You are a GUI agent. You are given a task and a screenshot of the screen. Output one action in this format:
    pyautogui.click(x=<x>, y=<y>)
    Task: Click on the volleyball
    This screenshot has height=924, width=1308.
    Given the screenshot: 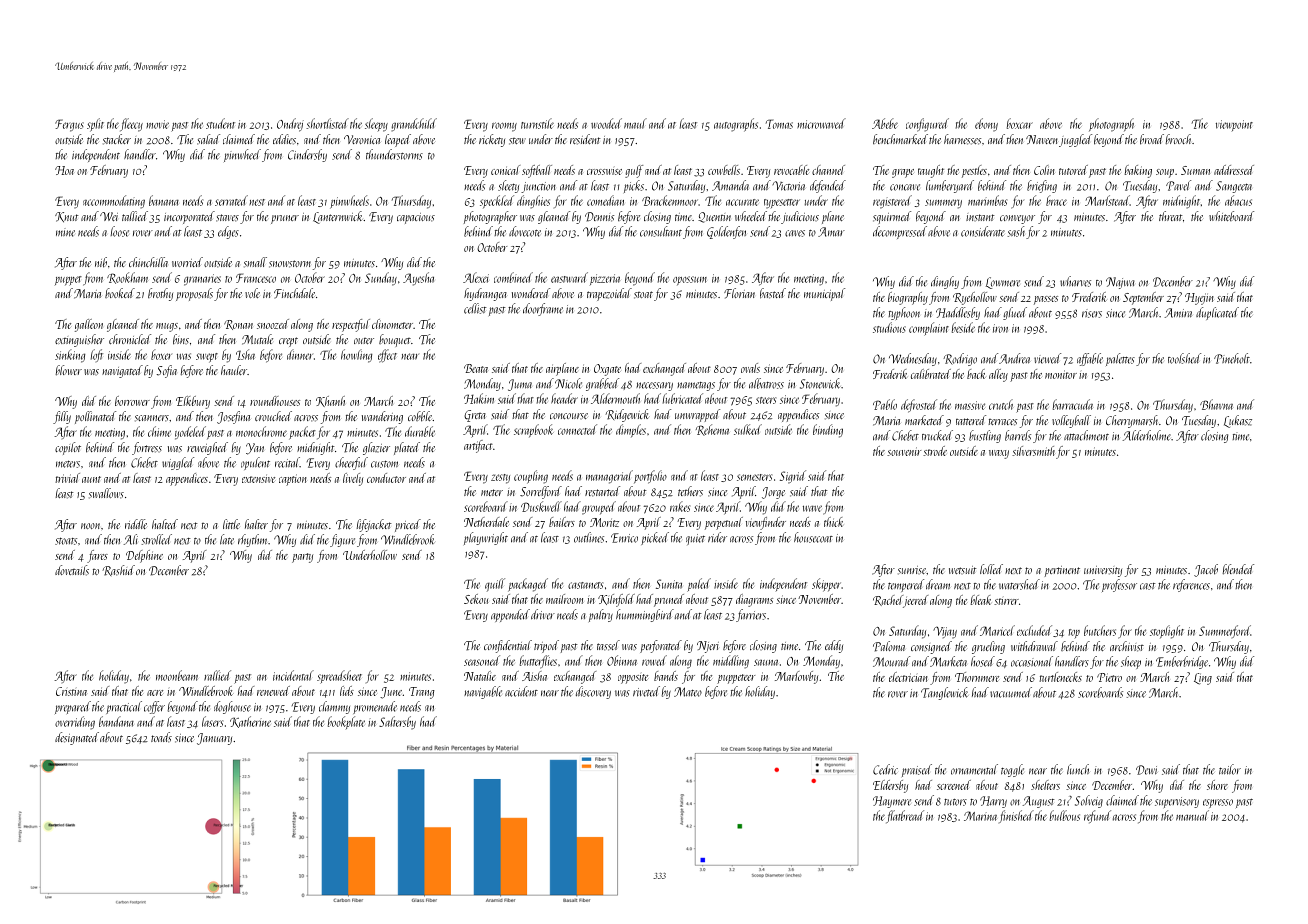 What is the action you would take?
    pyautogui.click(x=1071, y=421)
